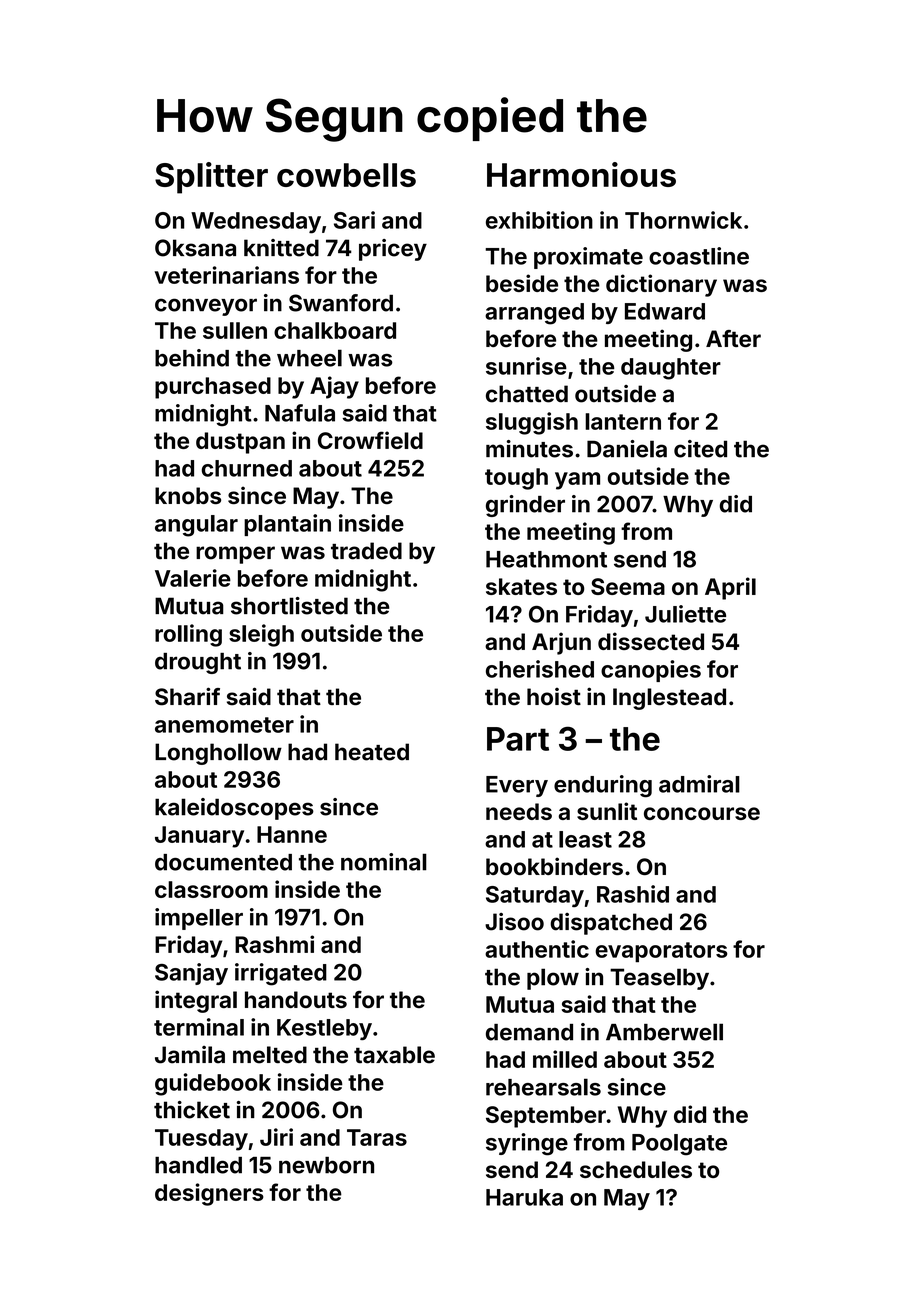  I want to click on skates, so click(521, 586).
